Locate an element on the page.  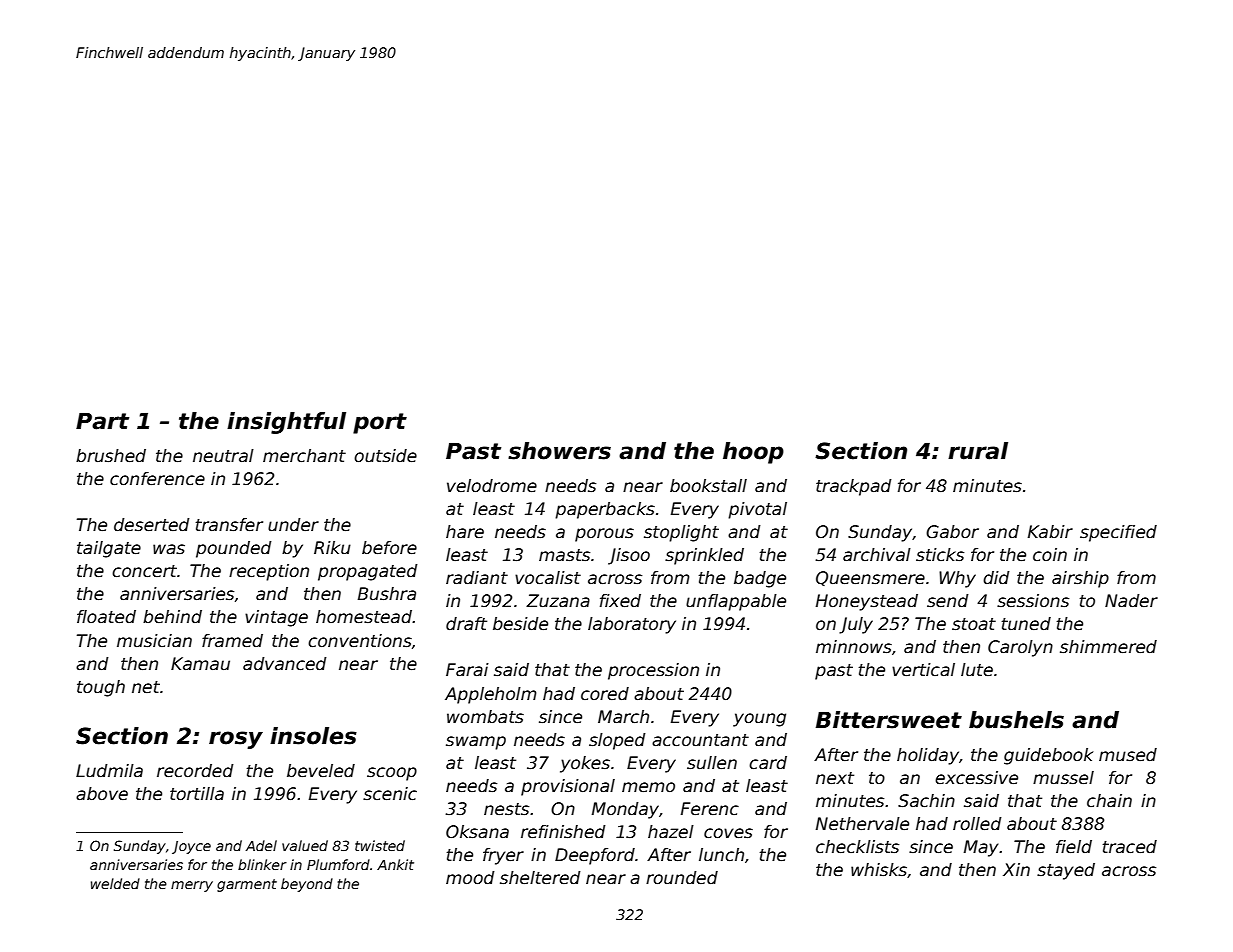
draft is located at coordinates (466, 624).
